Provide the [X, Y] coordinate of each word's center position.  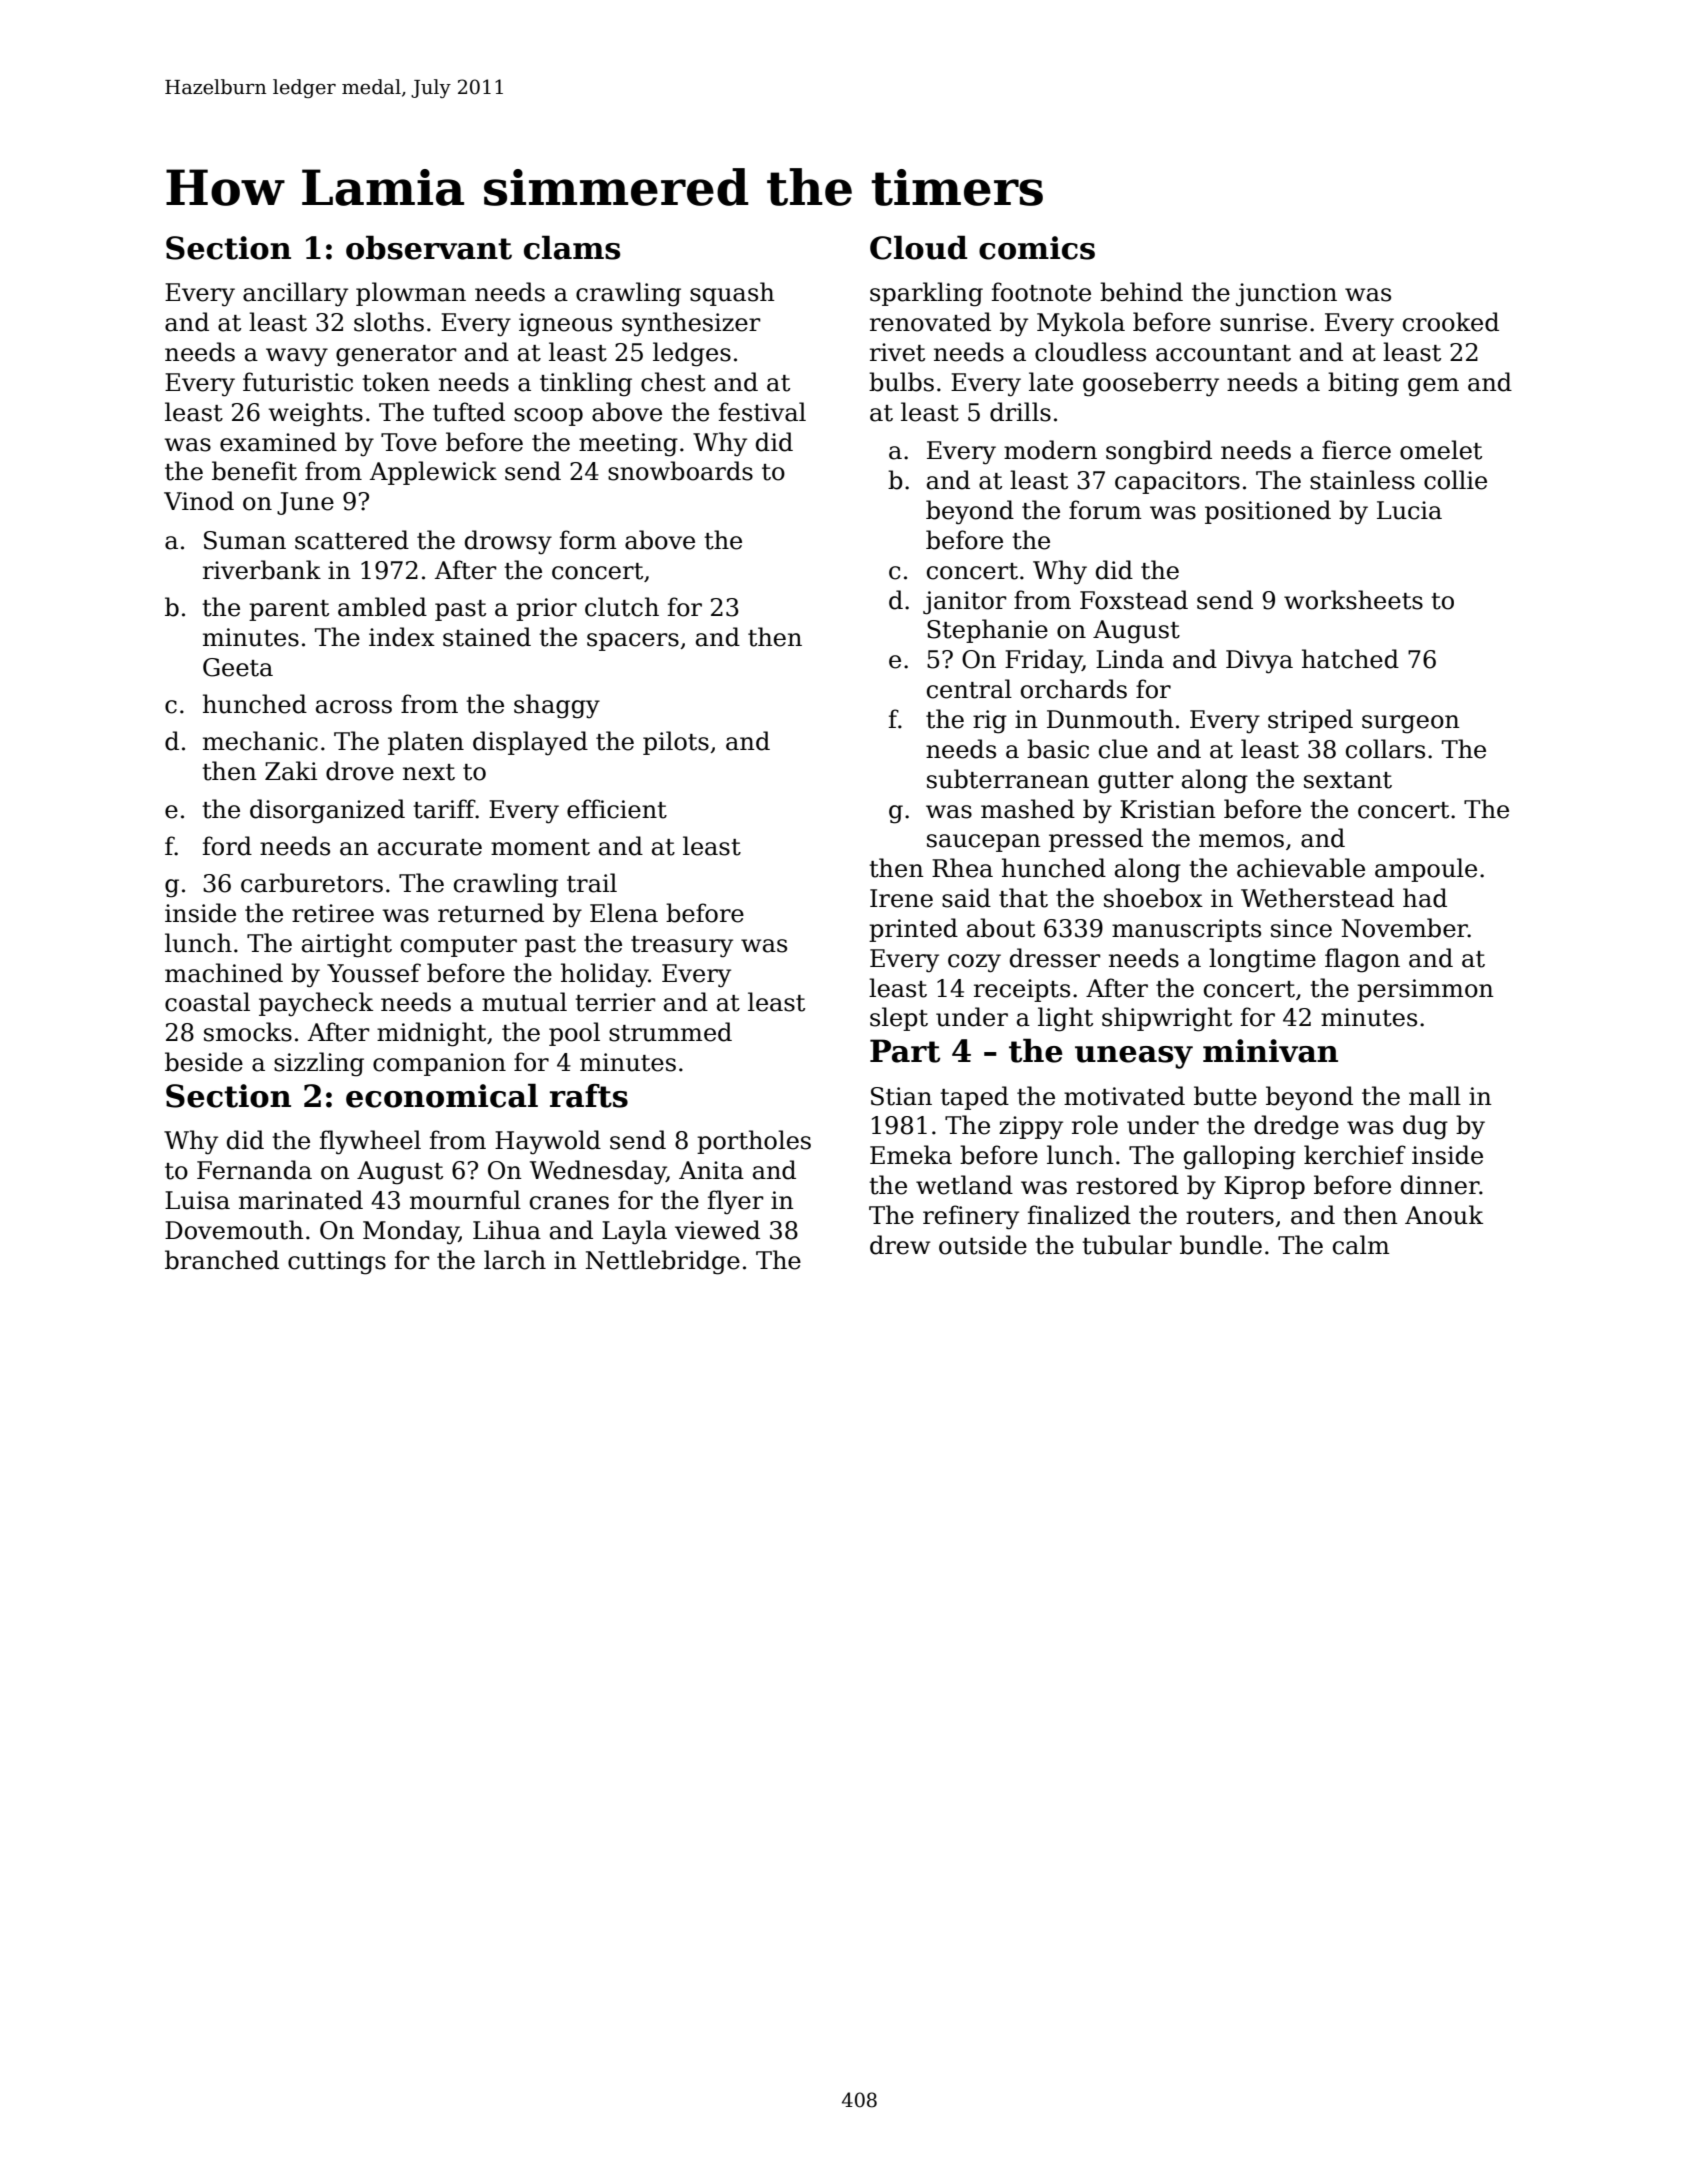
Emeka [911, 1155]
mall [1435, 1096]
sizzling [319, 1064]
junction [1286, 295]
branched [222, 1260]
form [588, 540]
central [969, 689]
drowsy [508, 542]
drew [900, 1245]
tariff [444, 809]
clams [572, 247]
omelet [1441, 450]
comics [1037, 248]
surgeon [1411, 724]
